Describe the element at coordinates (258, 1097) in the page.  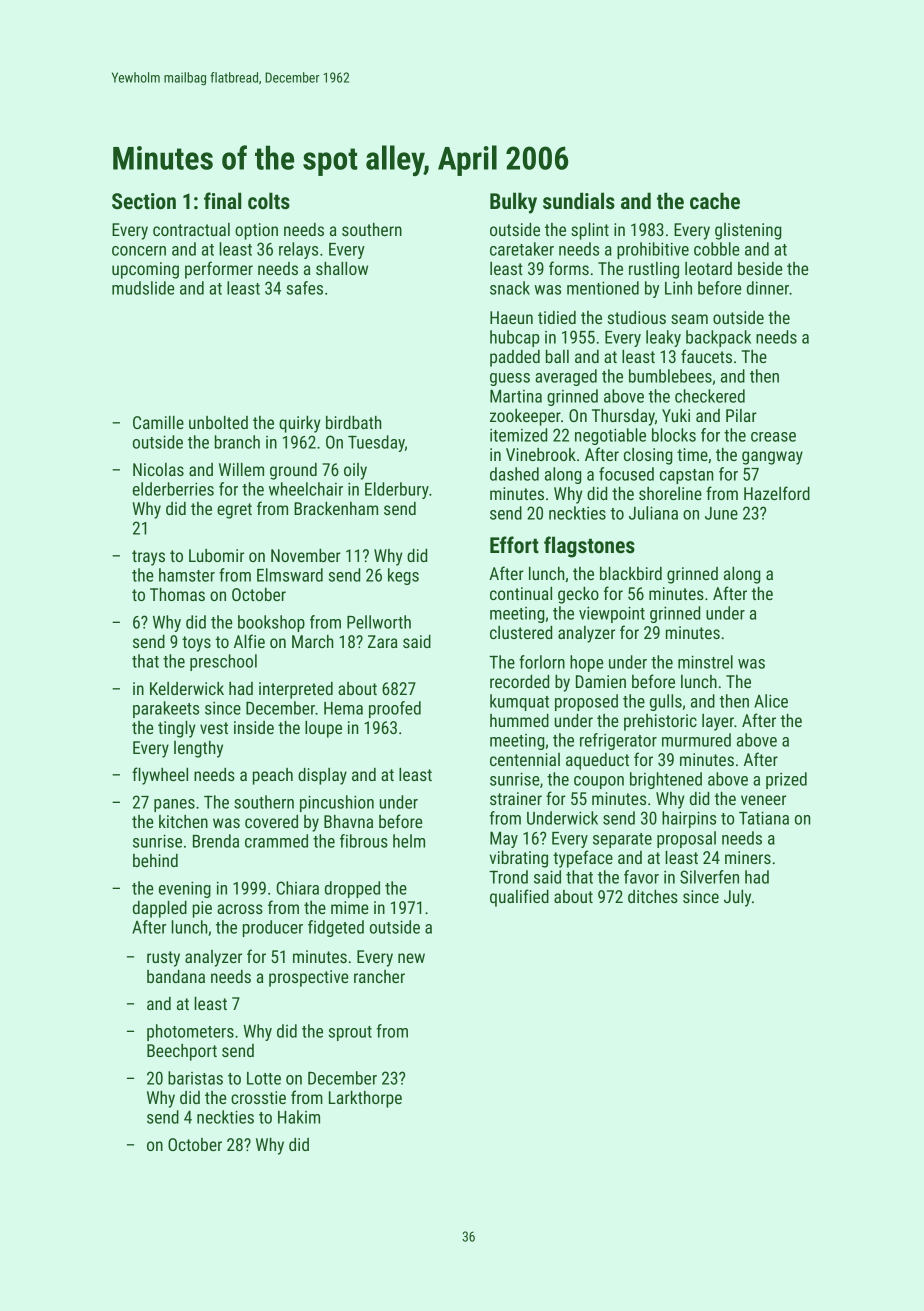
I see `crosstie` at that location.
